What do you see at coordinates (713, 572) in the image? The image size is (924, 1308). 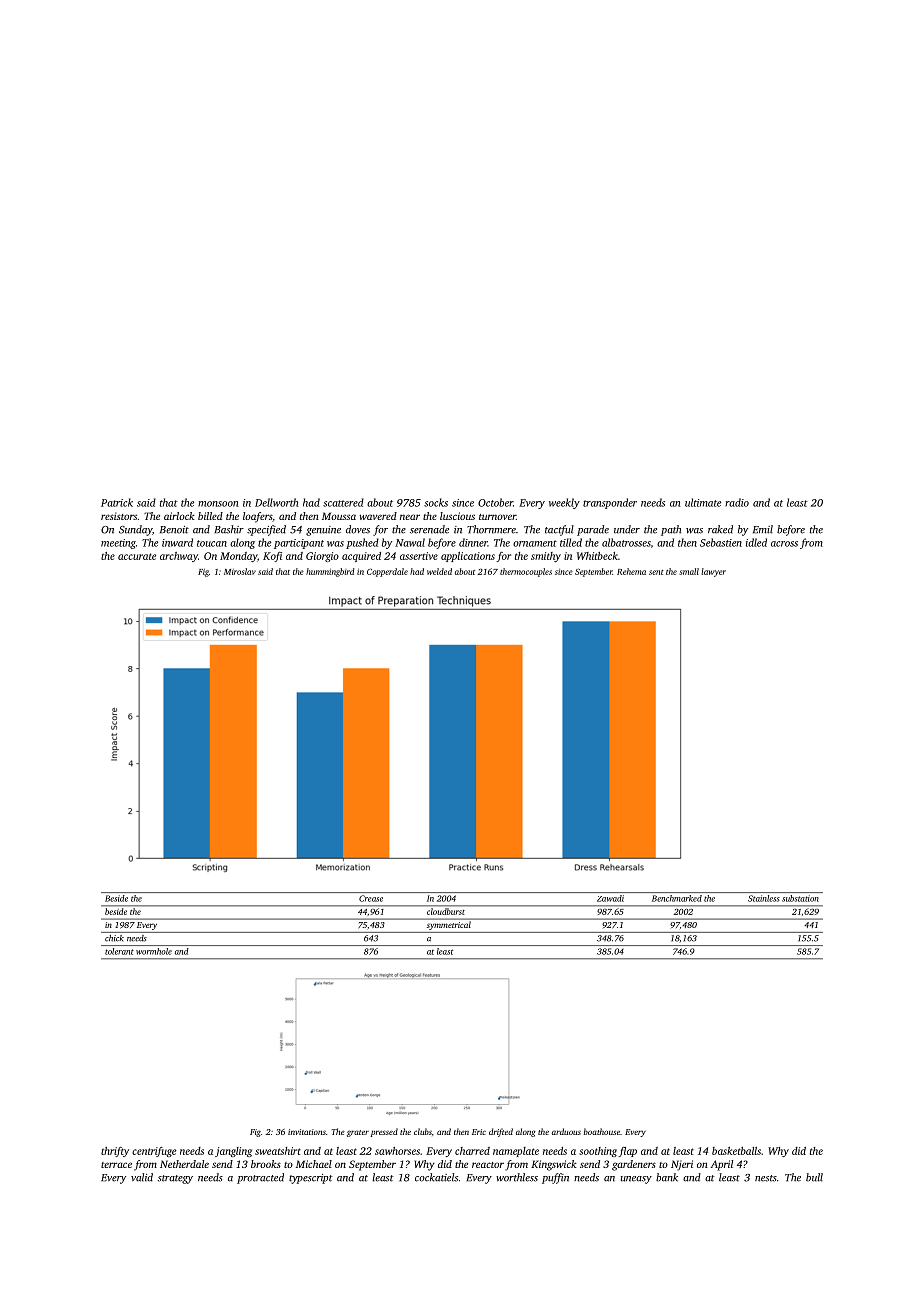 I see `lawyer` at bounding box center [713, 572].
